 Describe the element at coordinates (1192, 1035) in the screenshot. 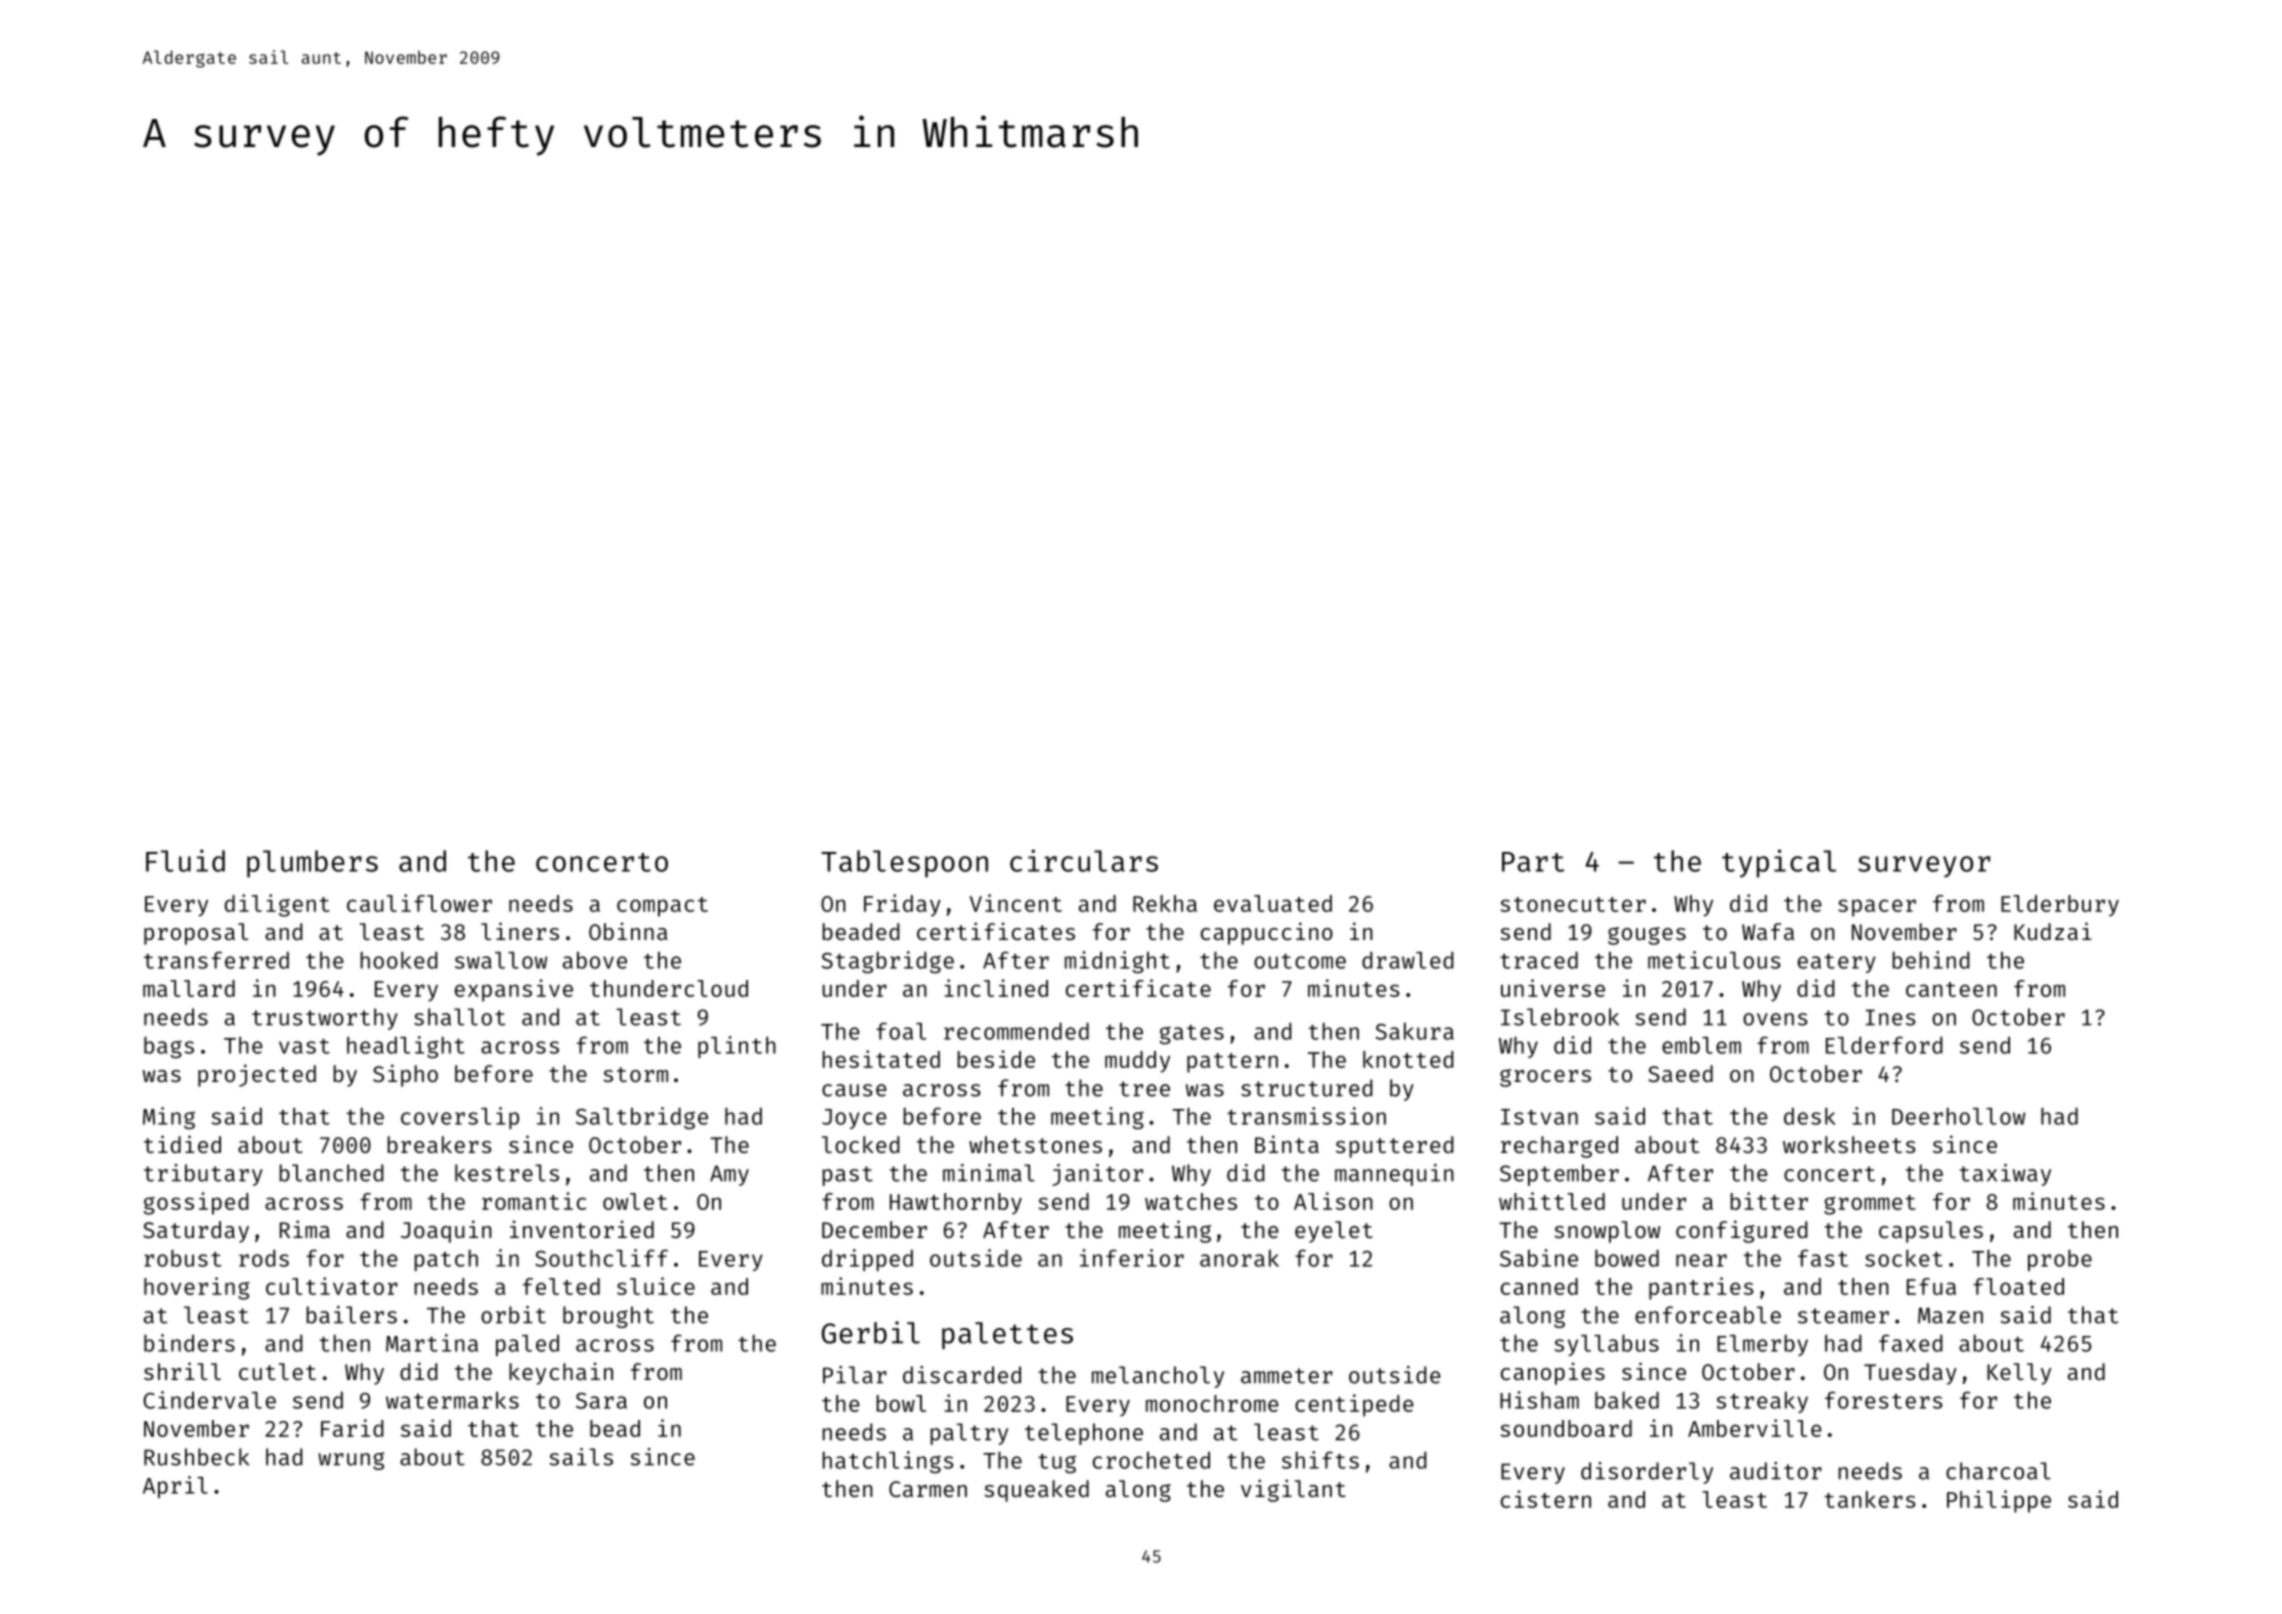

I see `gates` at that location.
